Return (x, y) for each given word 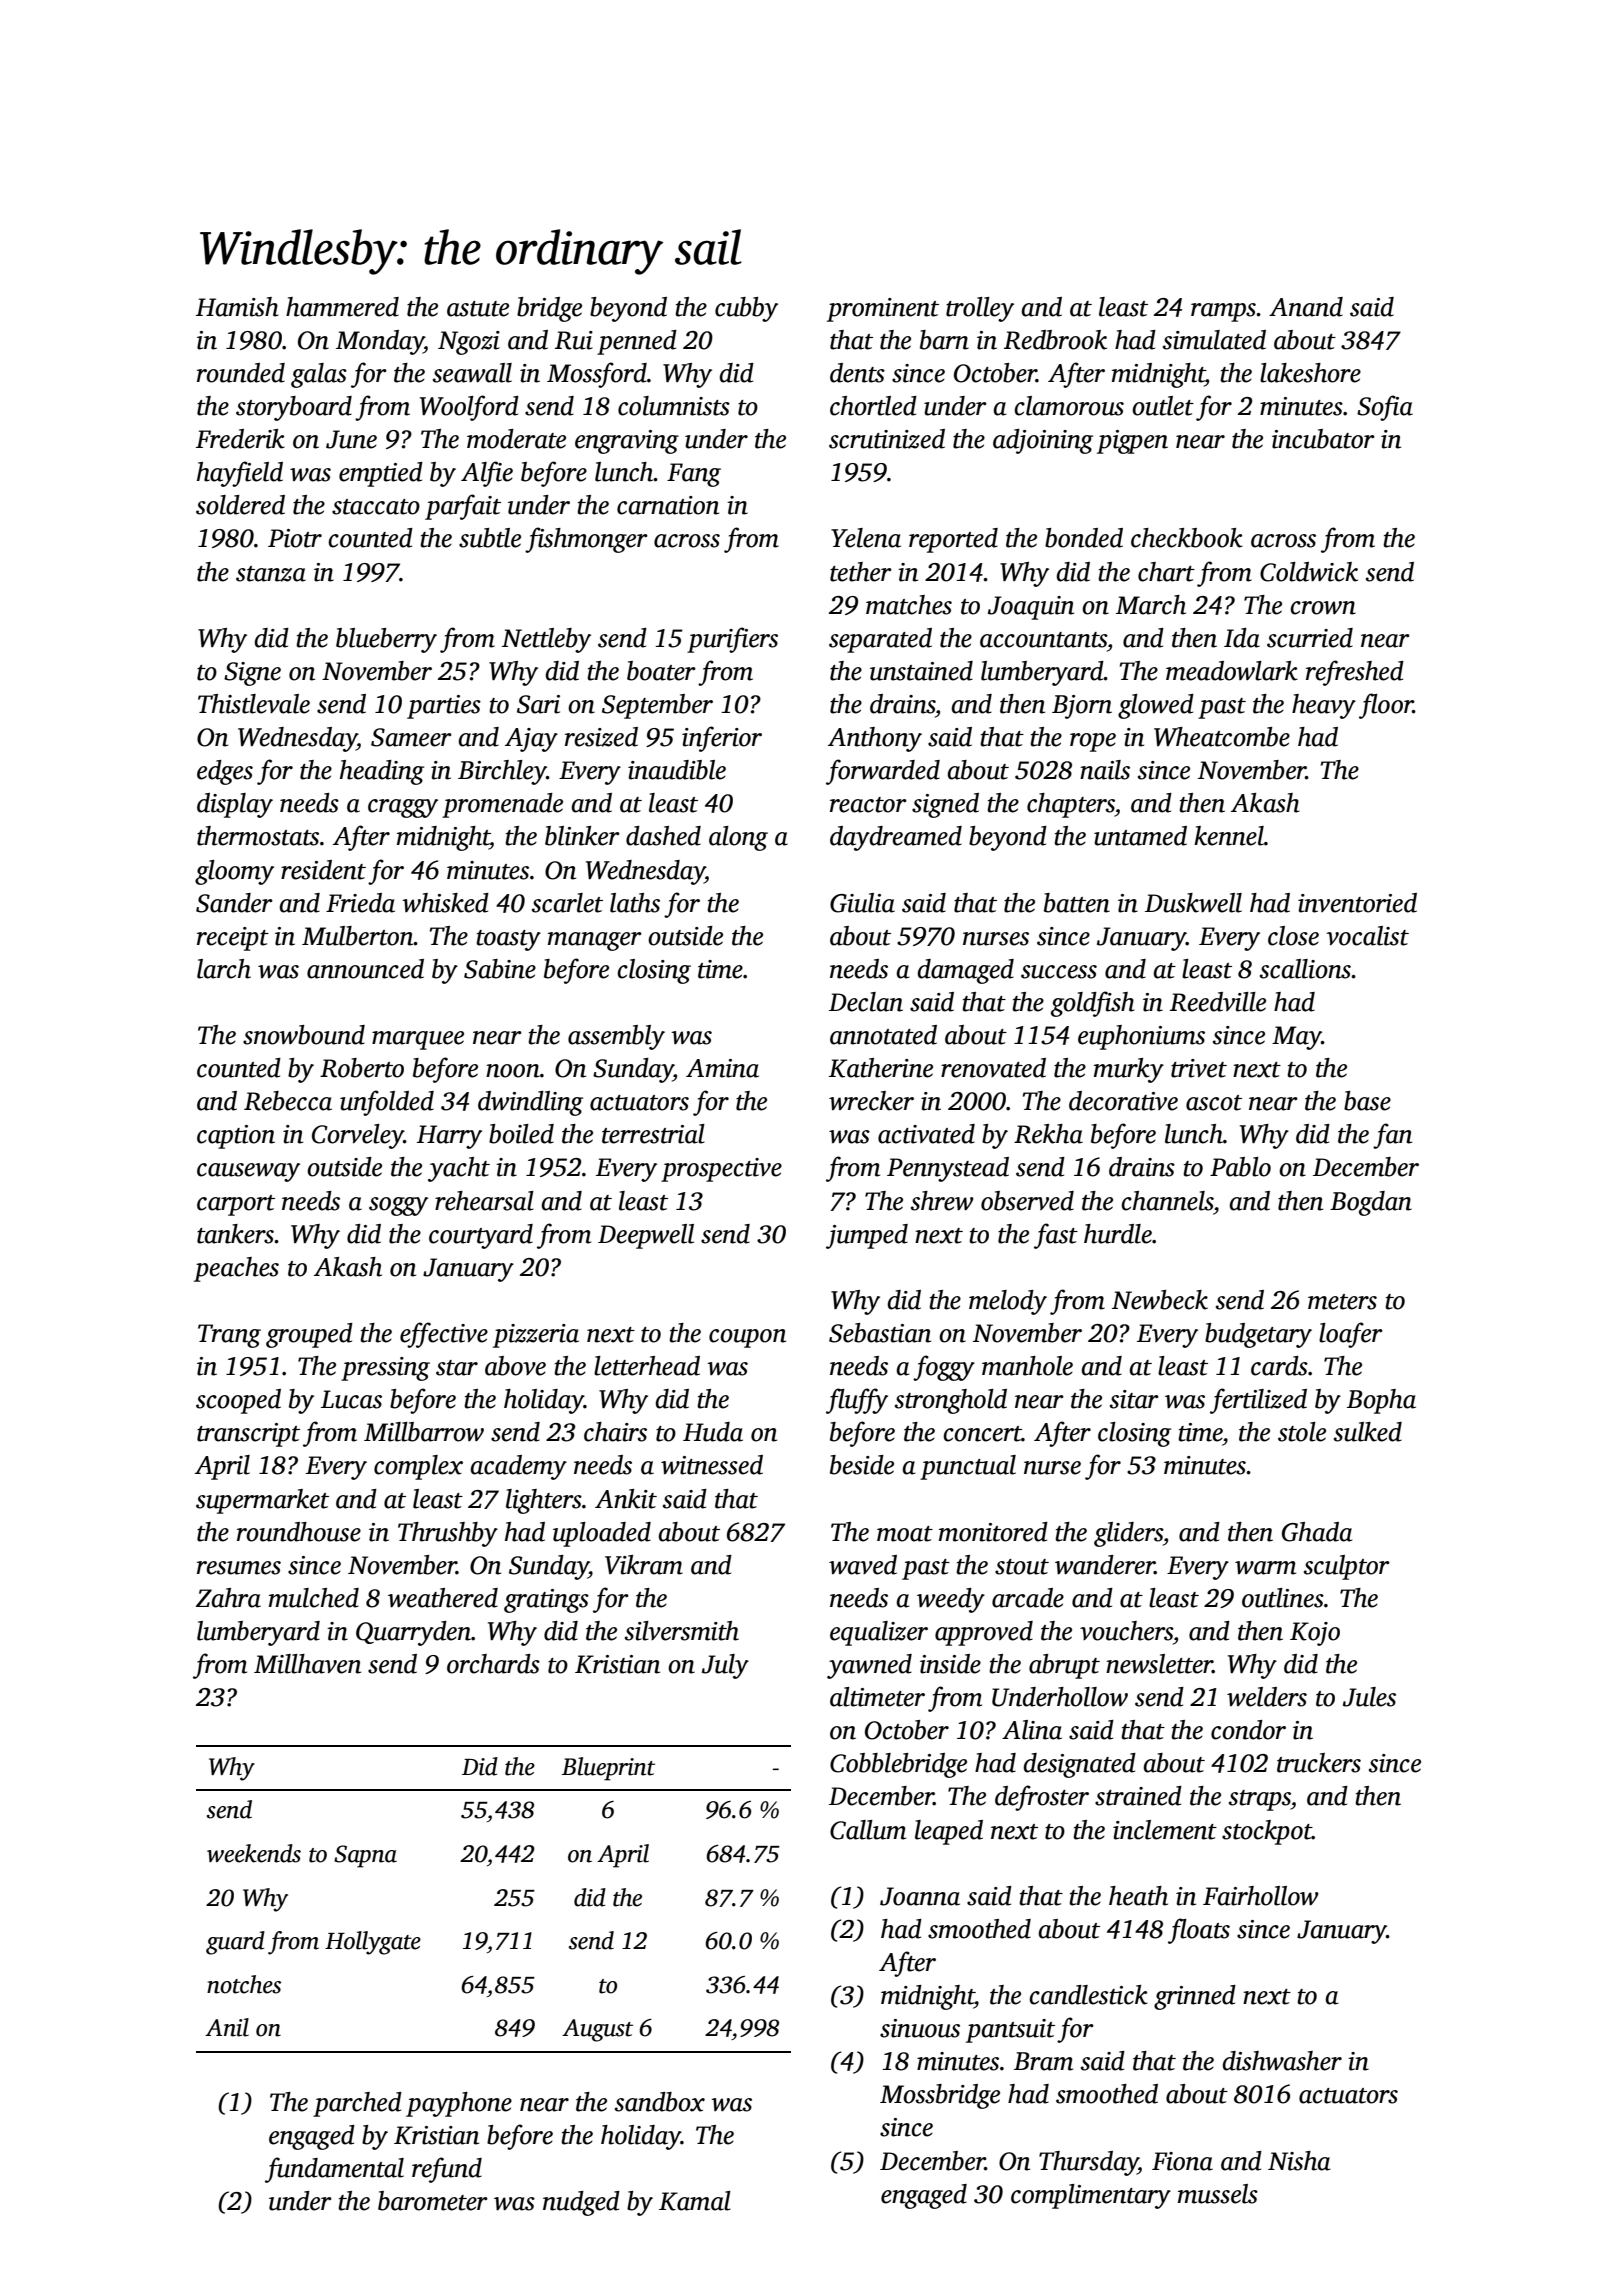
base (1367, 1101)
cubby (746, 309)
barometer (433, 2201)
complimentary (1091, 2196)
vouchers (1126, 1631)
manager (595, 941)
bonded (1084, 538)
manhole (1027, 1366)
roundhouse (299, 1532)
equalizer (879, 1633)
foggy (944, 1368)
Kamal (695, 2201)
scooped (238, 1401)
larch (224, 969)
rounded (241, 373)
